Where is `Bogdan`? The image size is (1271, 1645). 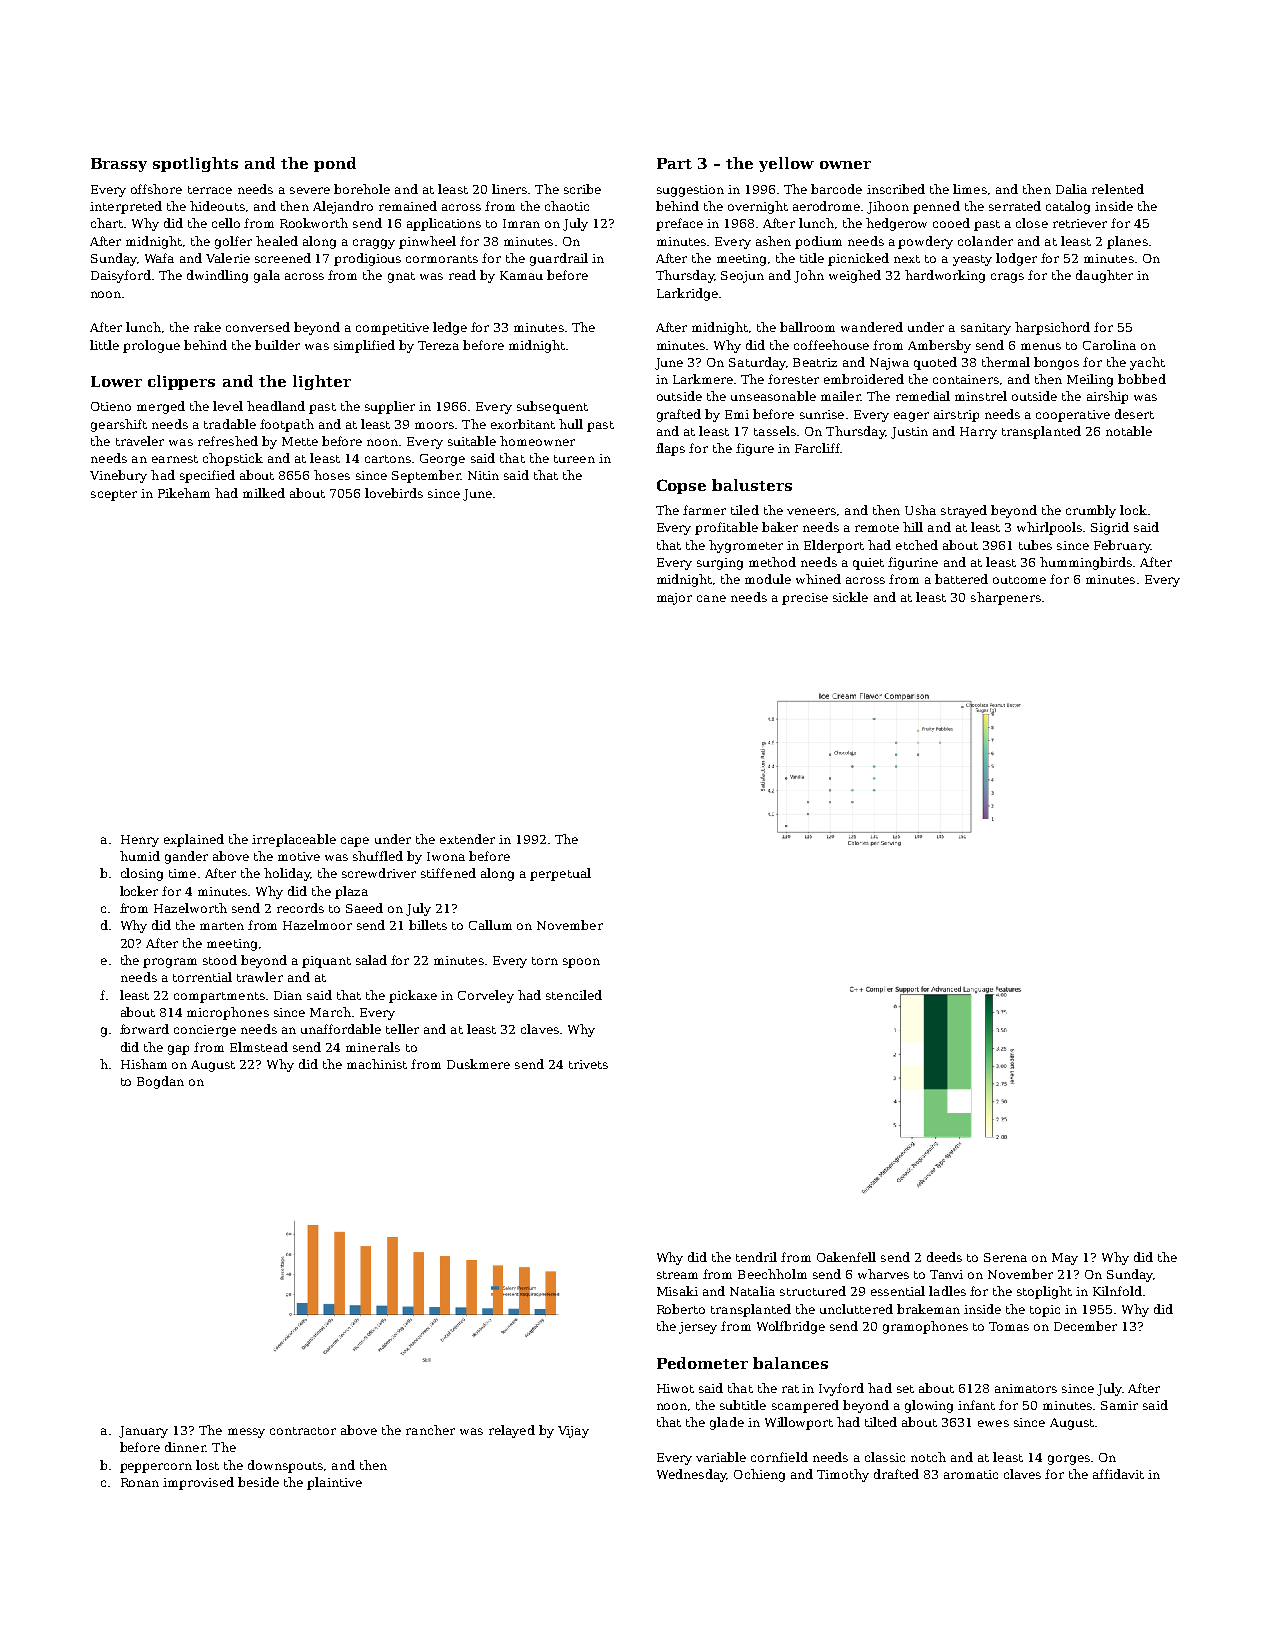 Bogdan is located at coordinates (160, 1082).
